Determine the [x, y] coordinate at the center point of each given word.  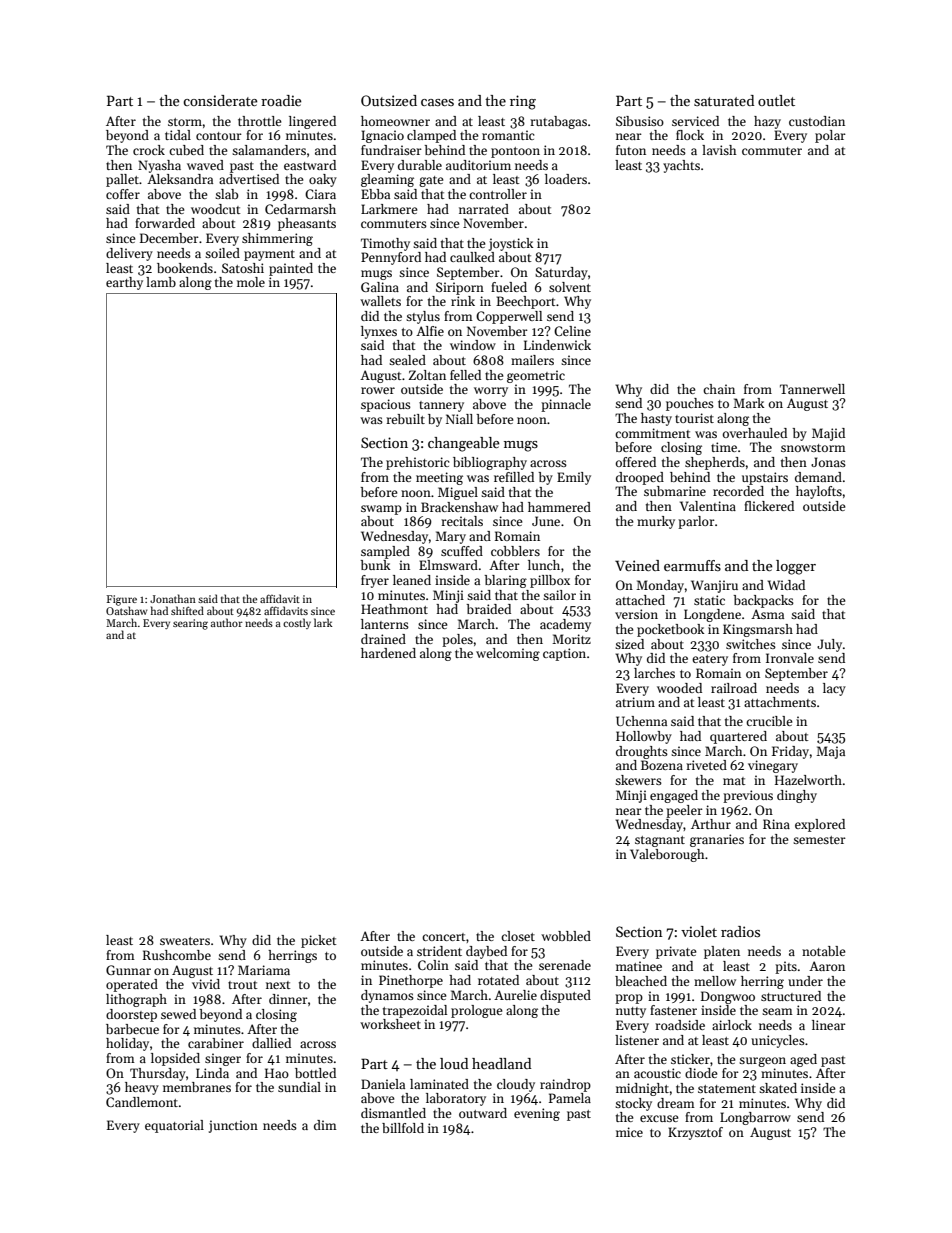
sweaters [185, 941]
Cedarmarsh [300, 209]
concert [444, 937]
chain [719, 389]
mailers [532, 360]
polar [830, 136]
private [676, 952]
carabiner [216, 1043]
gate [431, 181]
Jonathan [173, 598]
